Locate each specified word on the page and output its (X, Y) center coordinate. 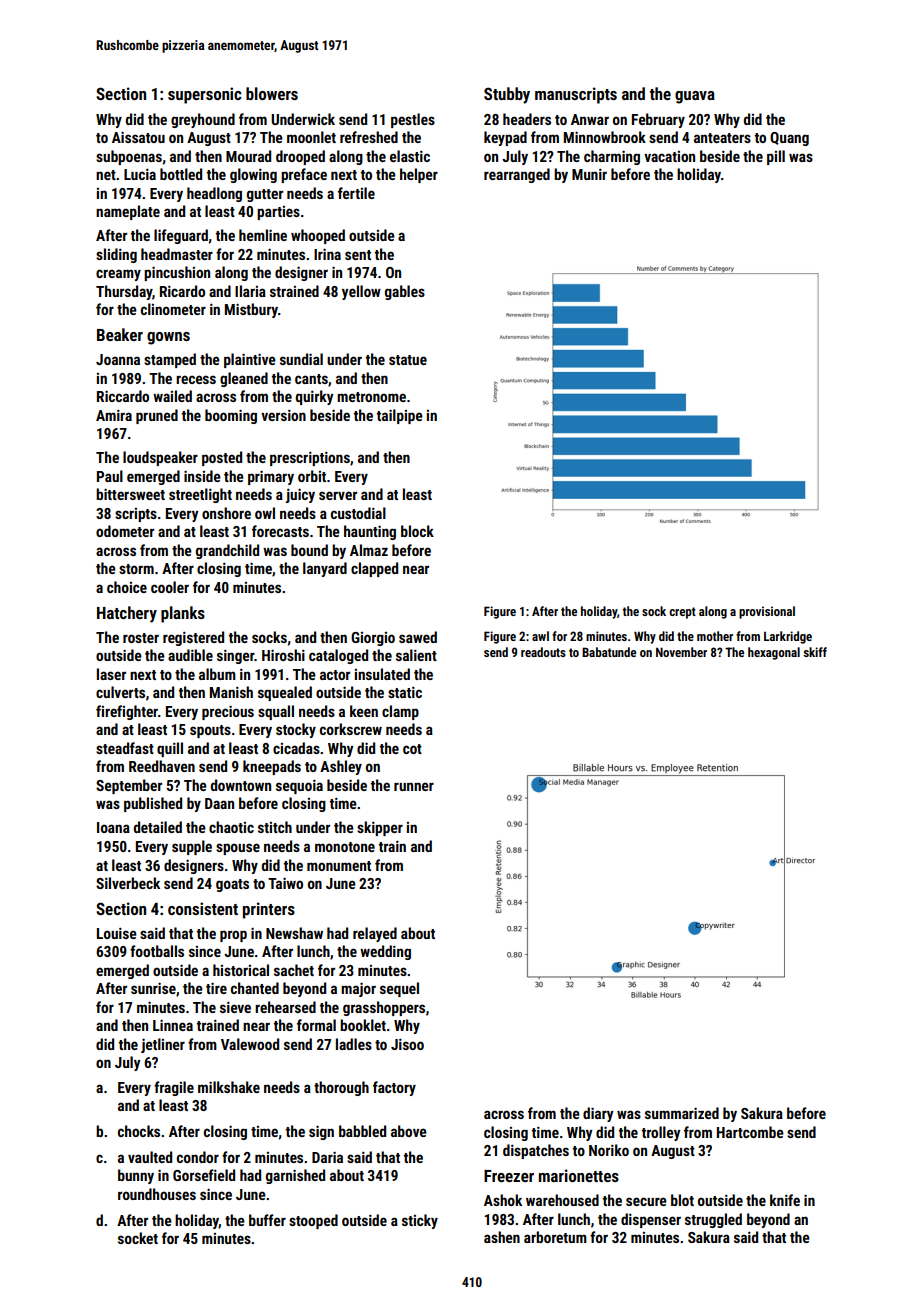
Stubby (507, 95)
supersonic (205, 95)
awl (540, 636)
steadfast (125, 748)
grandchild (227, 551)
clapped (374, 569)
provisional (767, 612)
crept (682, 613)
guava (695, 97)
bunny (136, 1176)
